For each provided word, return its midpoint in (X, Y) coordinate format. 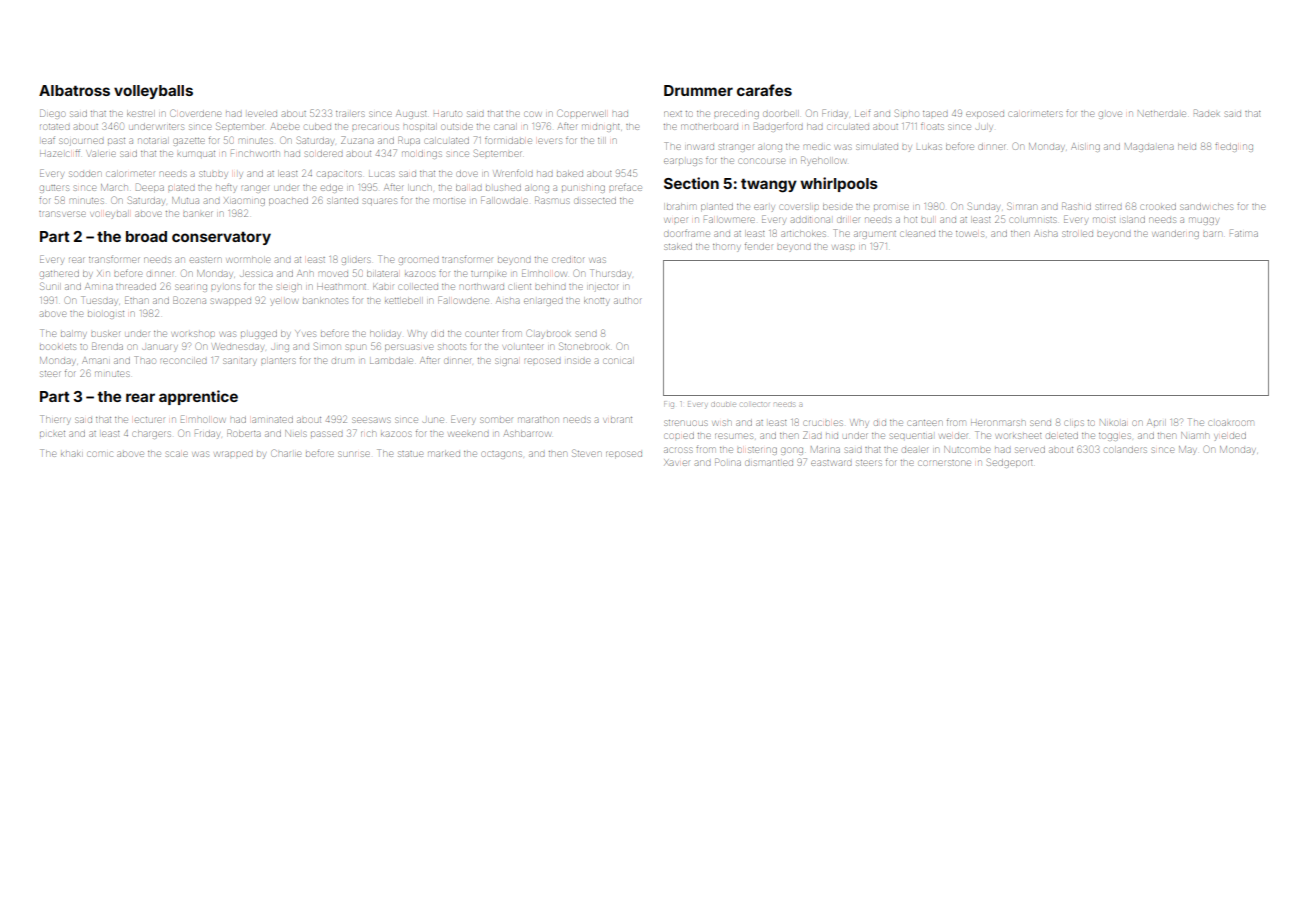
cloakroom (1231, 423)
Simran (1022, 206)
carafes (764, 90)
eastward (831, 463)
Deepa (150, 187)
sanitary (240, 362)
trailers (350, 114)
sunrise (353, 454)
